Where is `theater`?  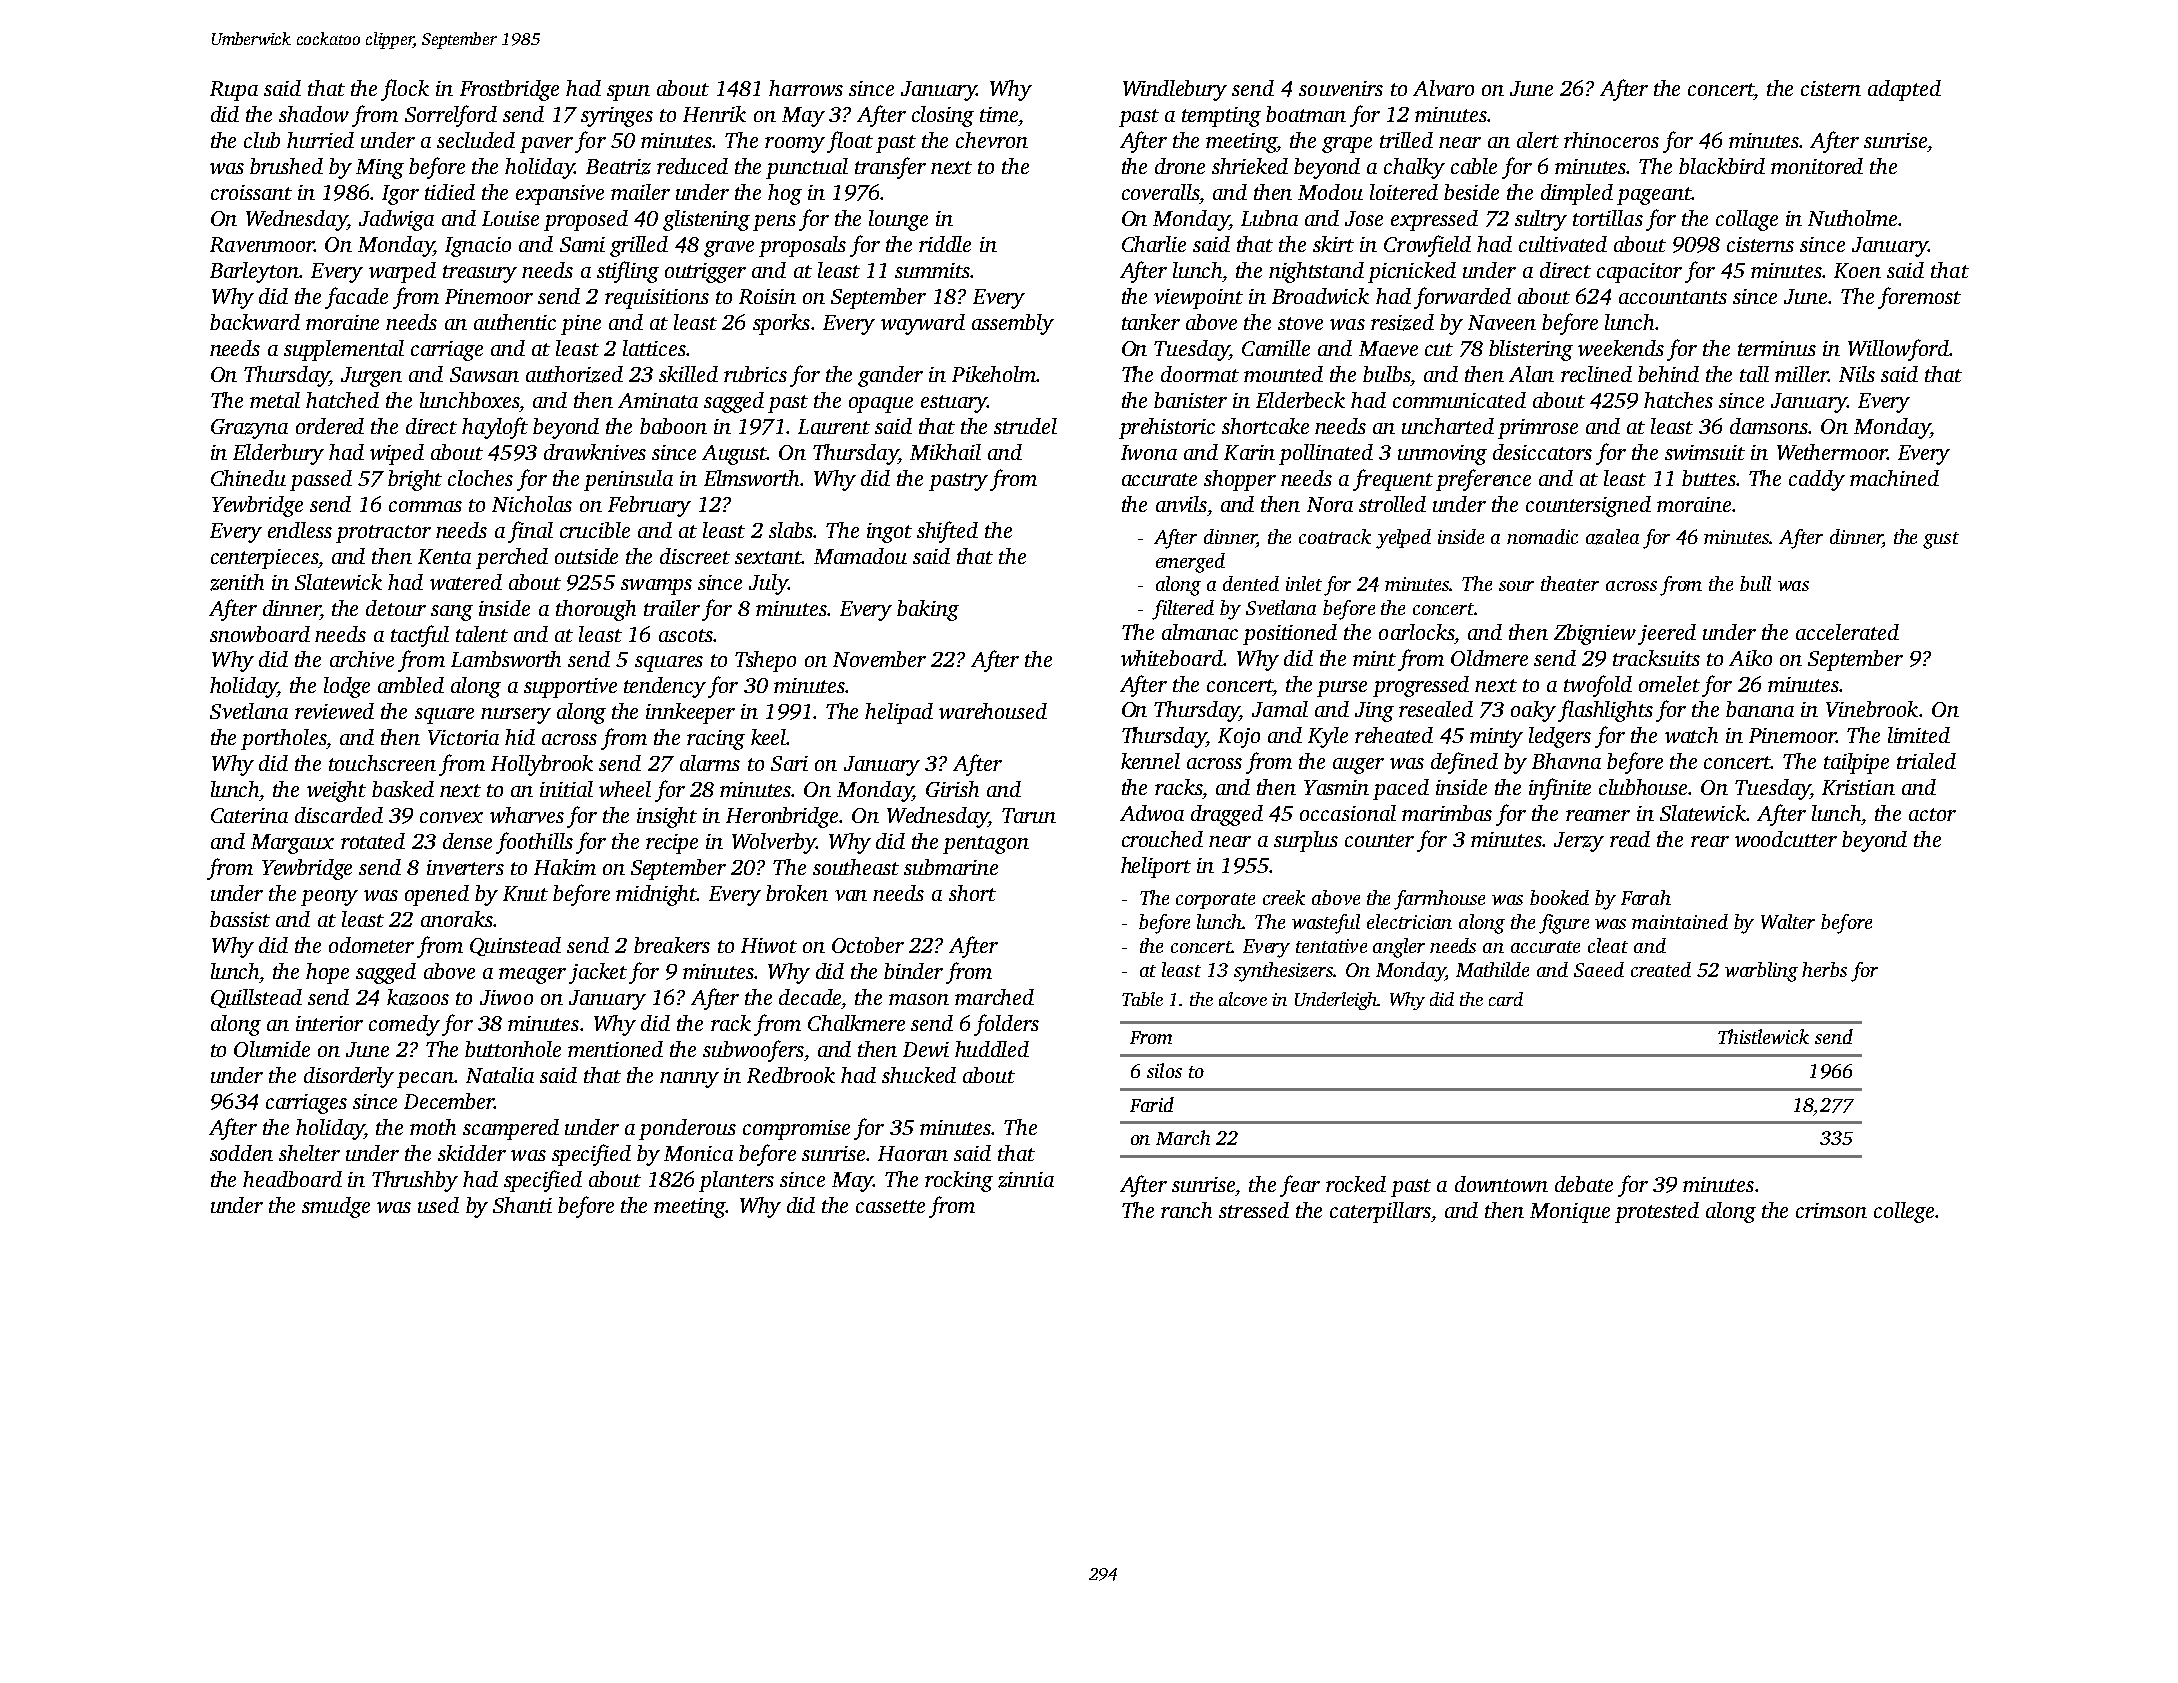
theater is located at coordinates (1570, 583).
